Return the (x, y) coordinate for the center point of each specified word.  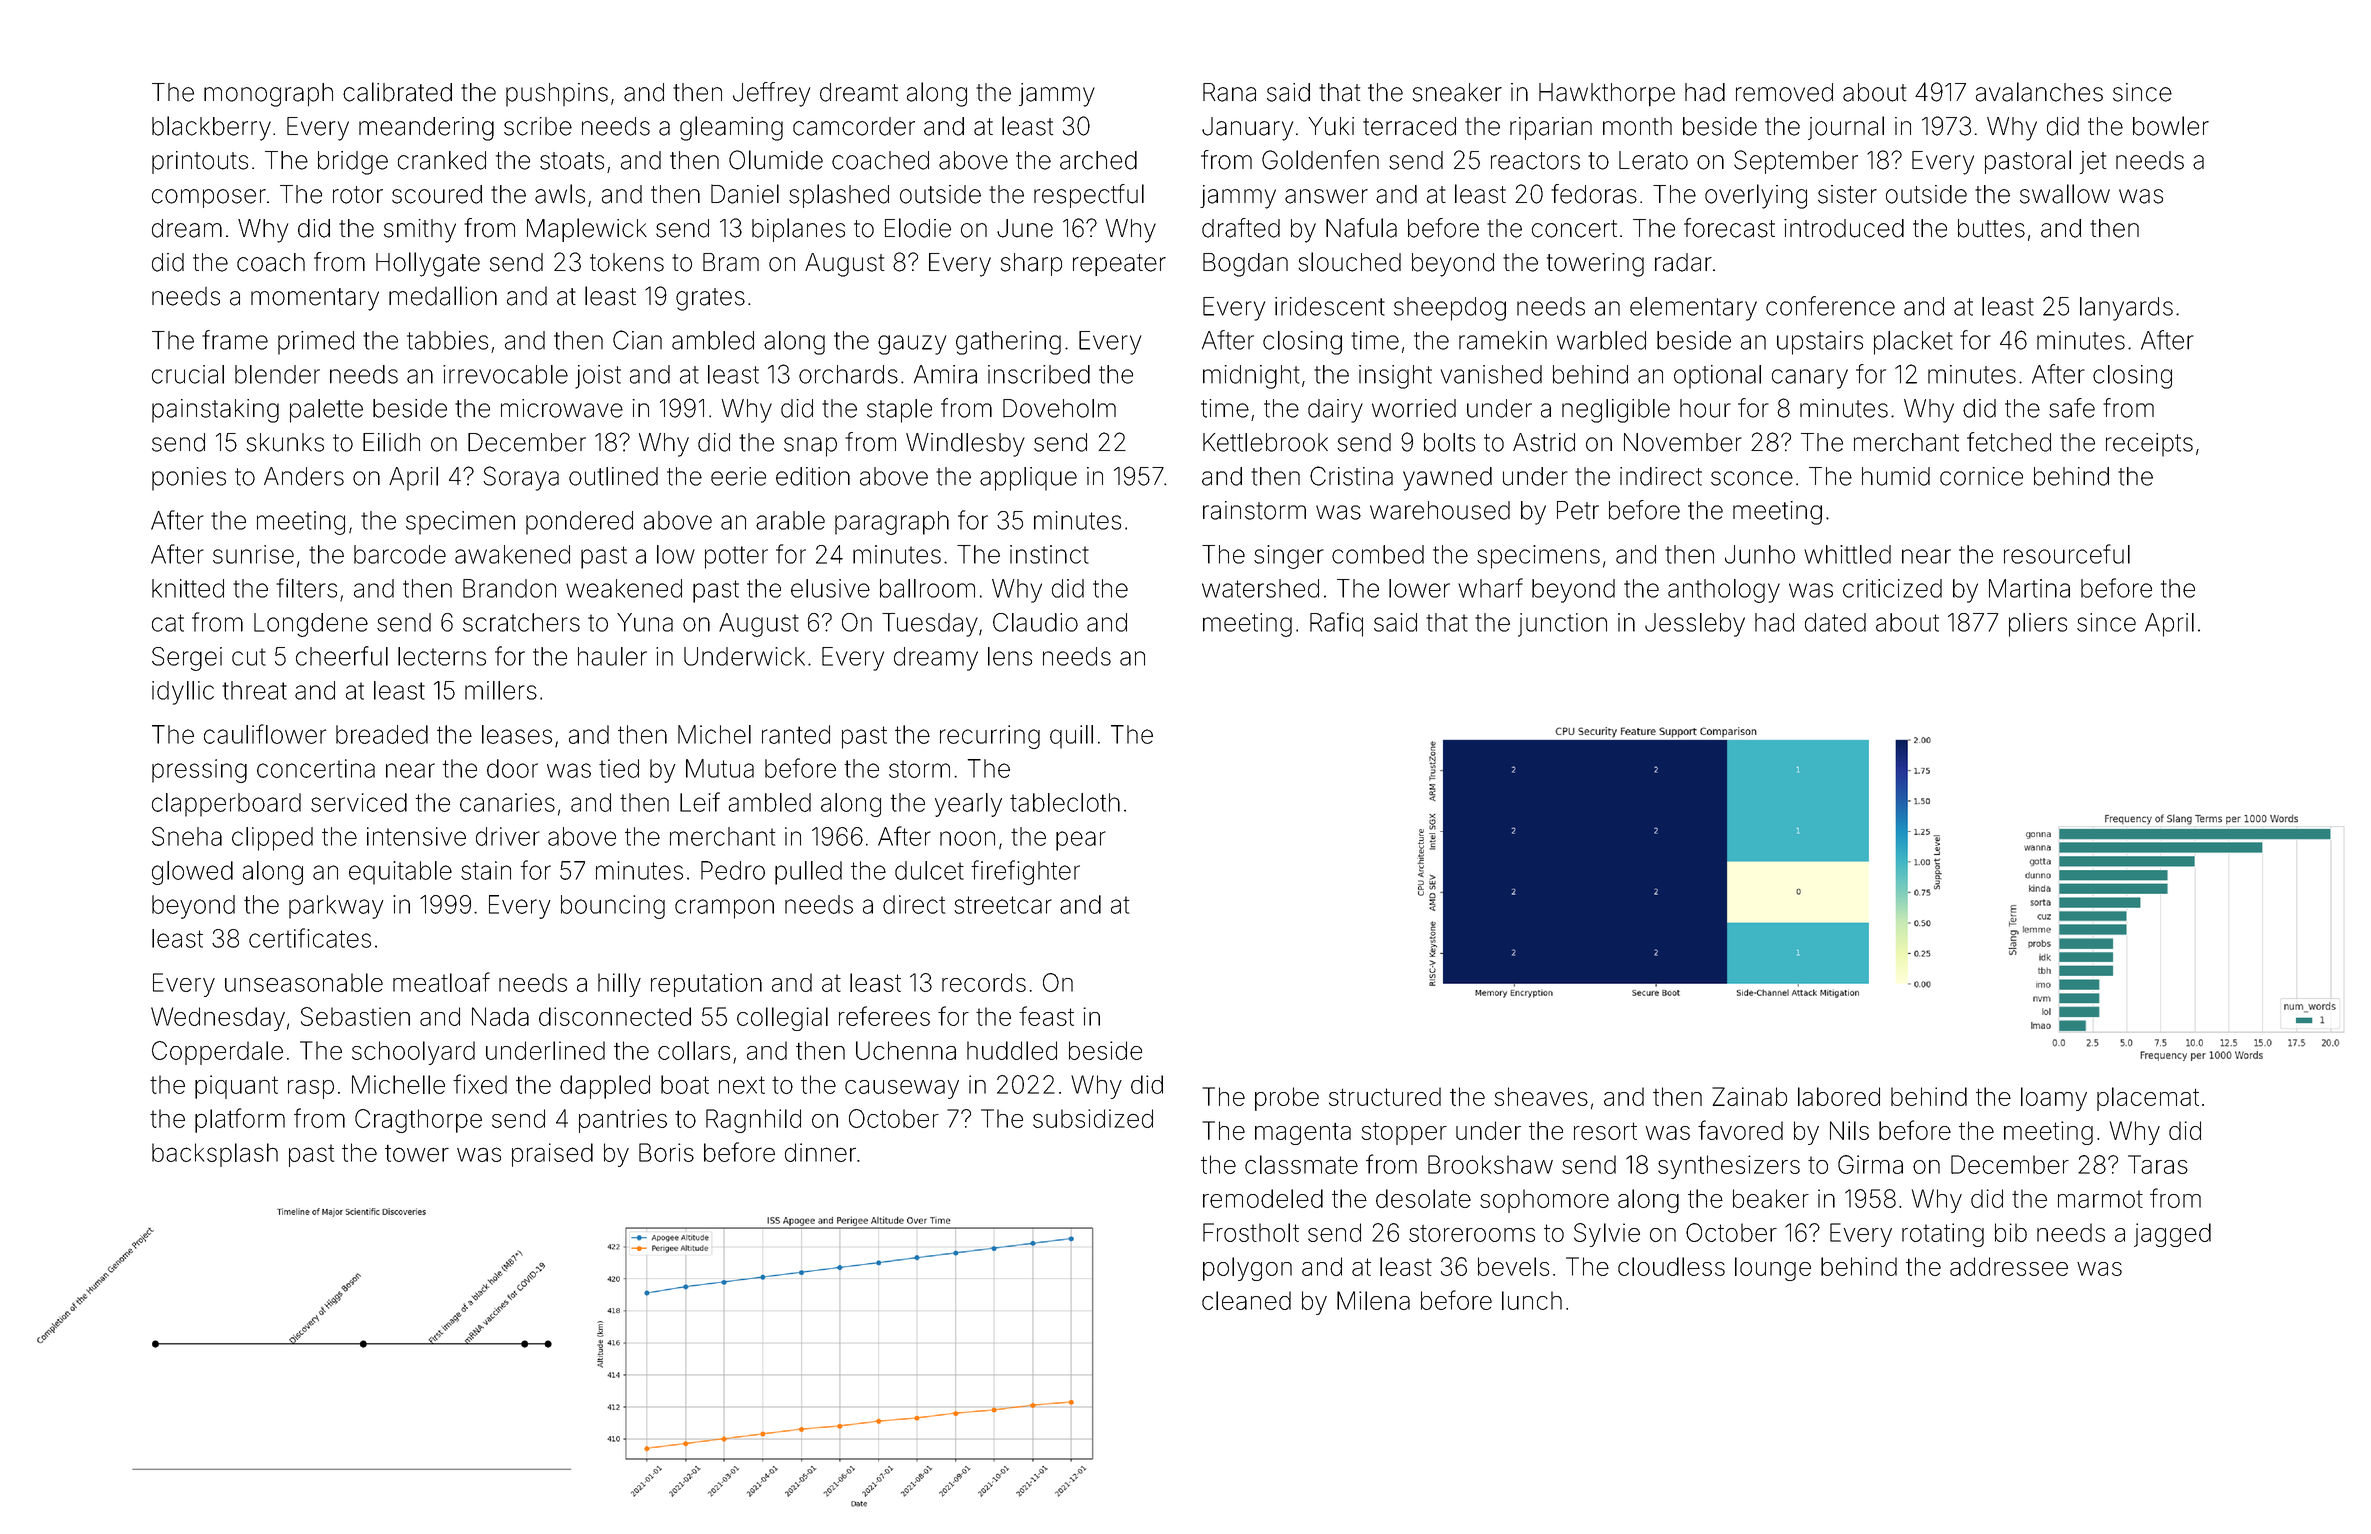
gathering (1008, 343)
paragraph (892, 523)
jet (2093, 162)
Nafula (1361, 228)
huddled (1012, 1050)
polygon (1247, 1269)
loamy (2054, 1099)
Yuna (645, 622)
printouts (200, 162)
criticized (1892, 588)
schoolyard (413, 1053)
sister (1847, 194)
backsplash (215, 1155)
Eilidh (391, 442)
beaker (1771, 1198)
